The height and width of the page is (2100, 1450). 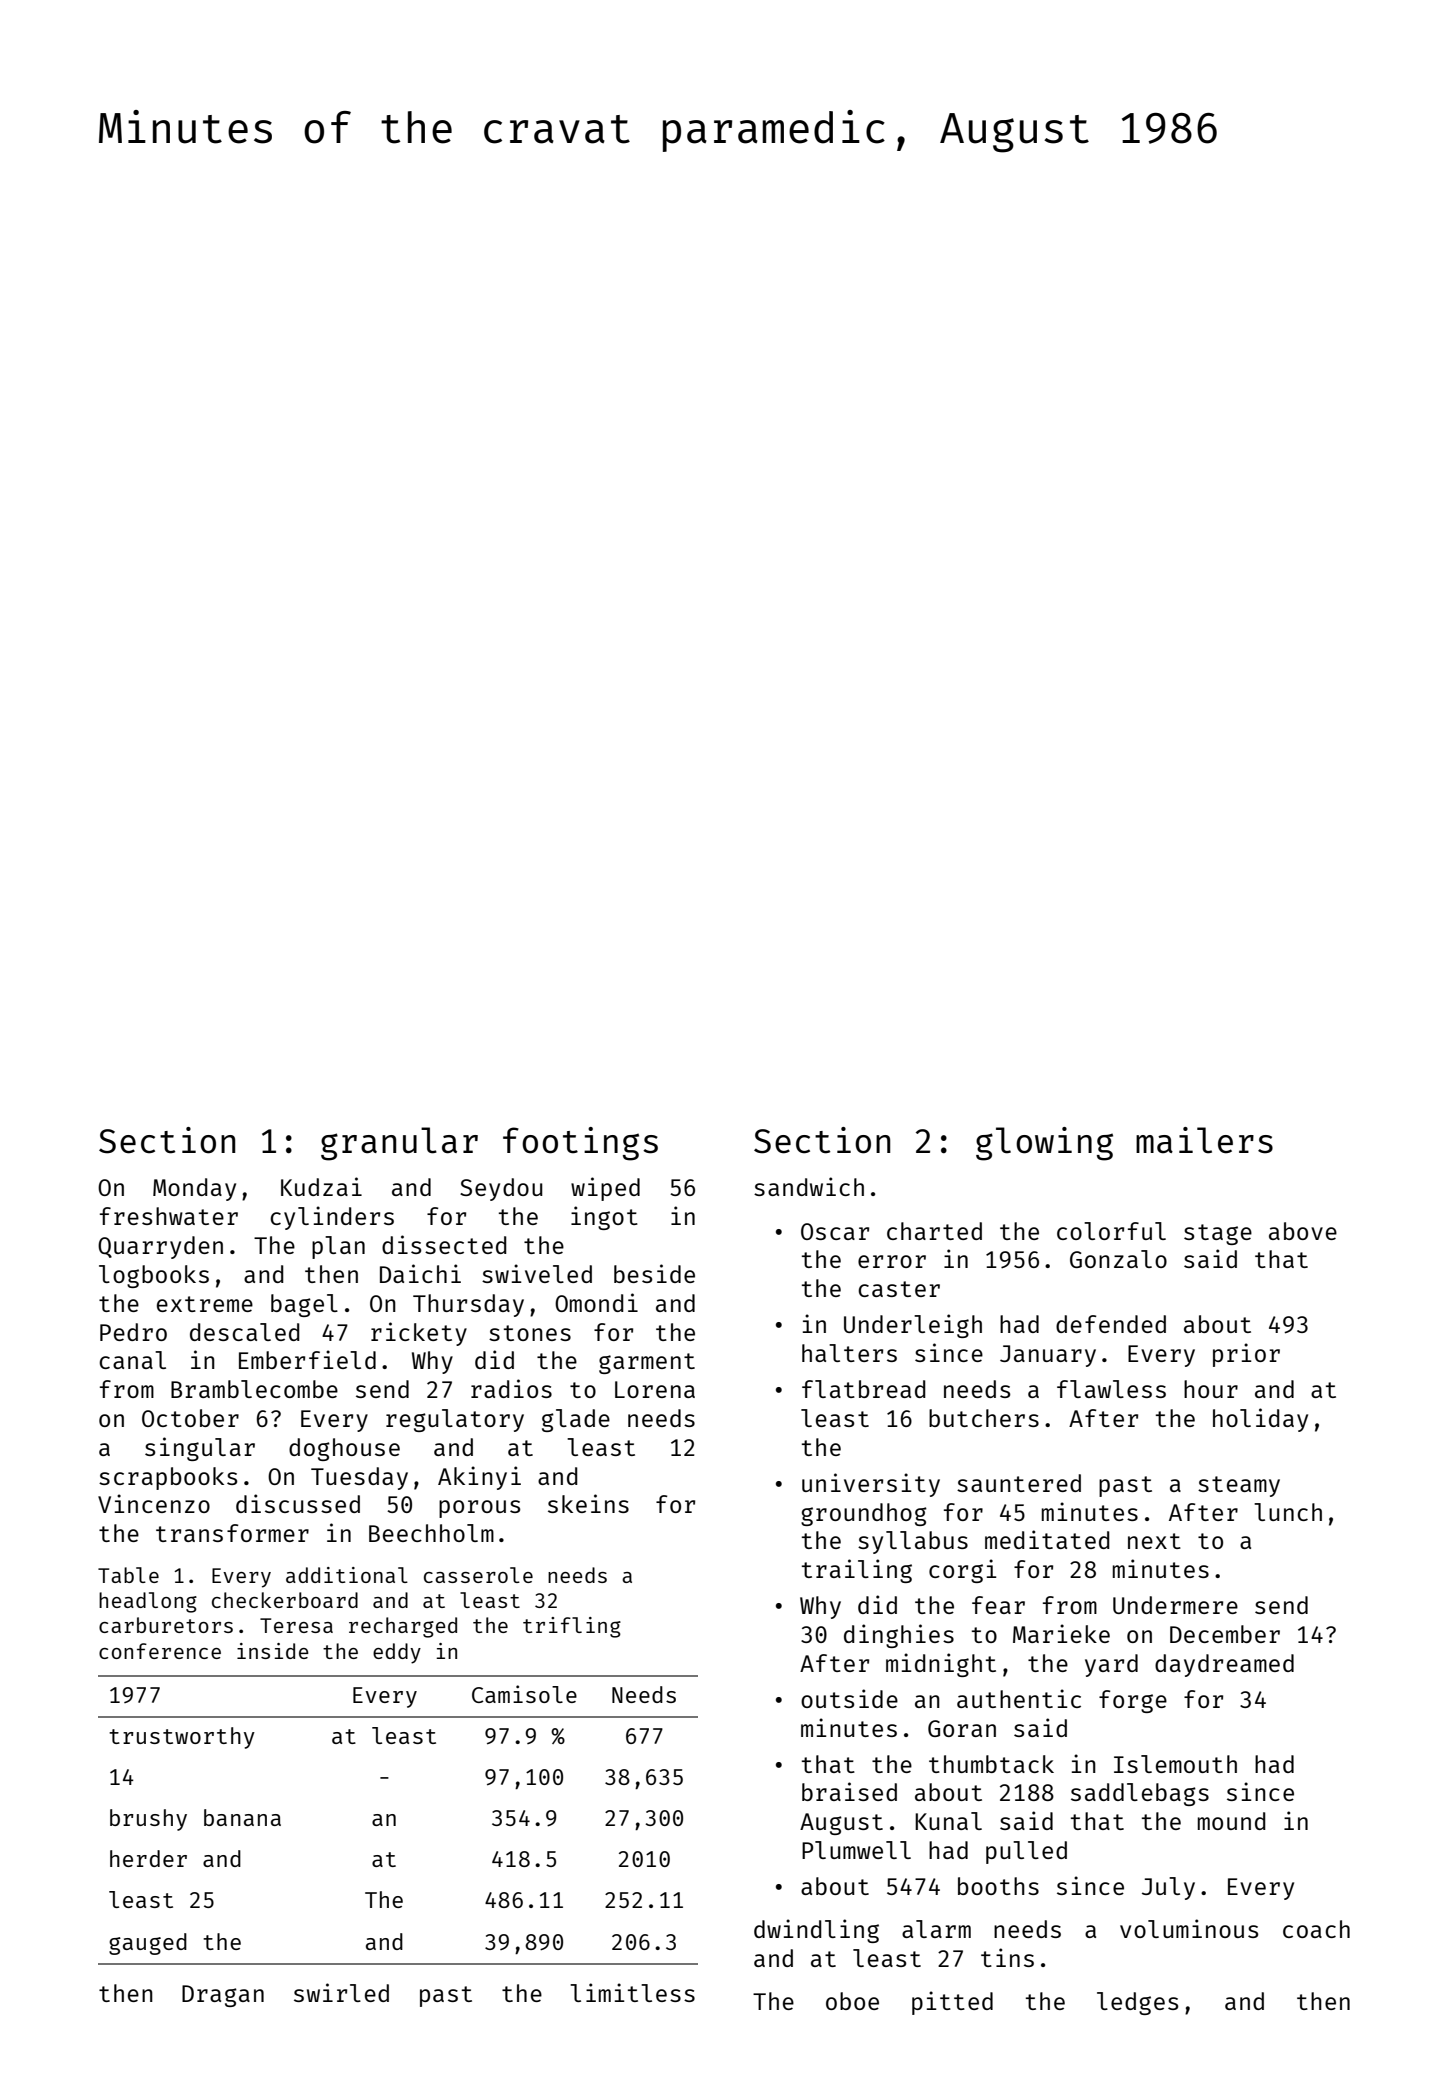 What do you see at coordinates (588, 1503) in the page?
I see `skeins` at bounding box center [588, 1503].
